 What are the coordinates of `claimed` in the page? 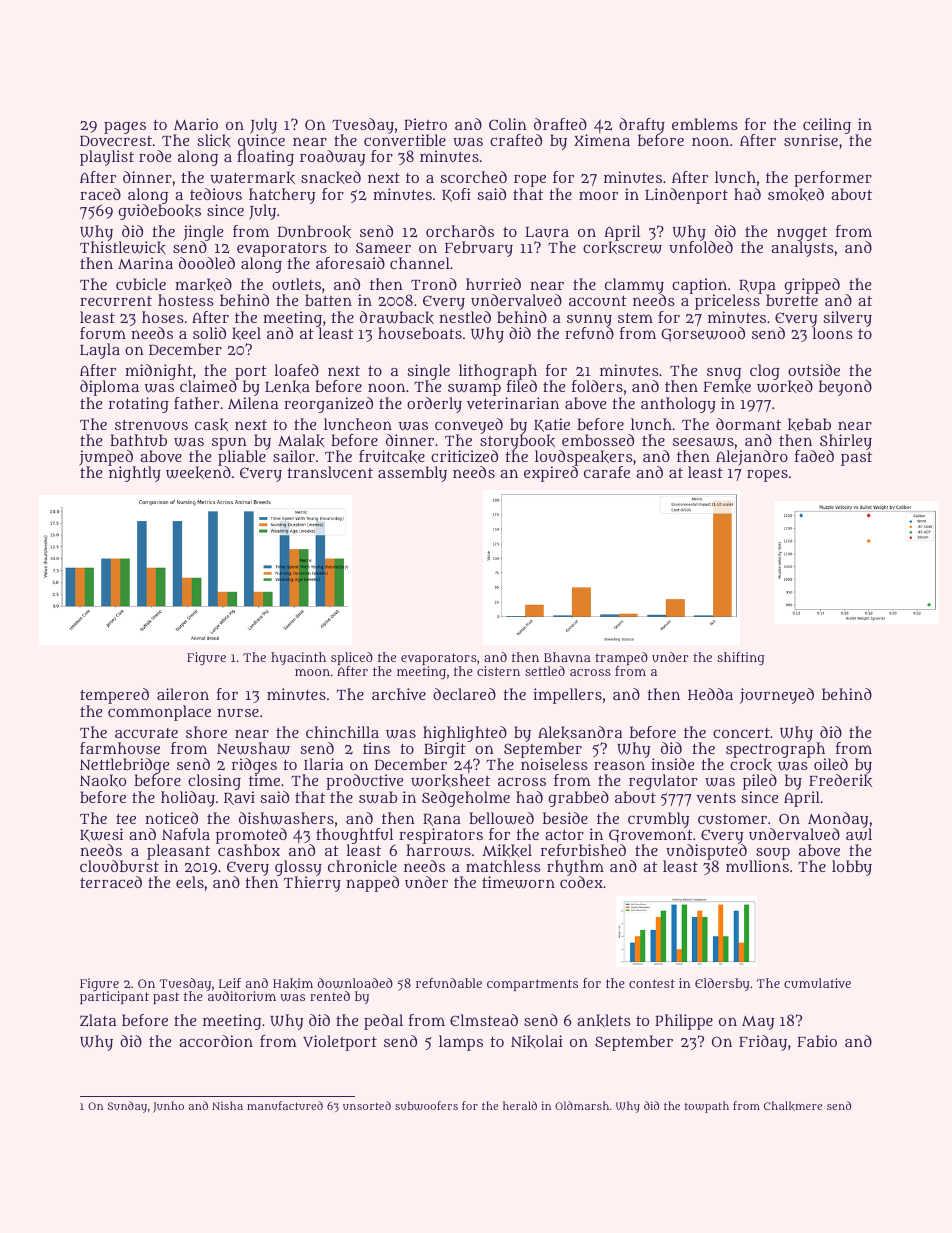 It's located at (208, 386).
